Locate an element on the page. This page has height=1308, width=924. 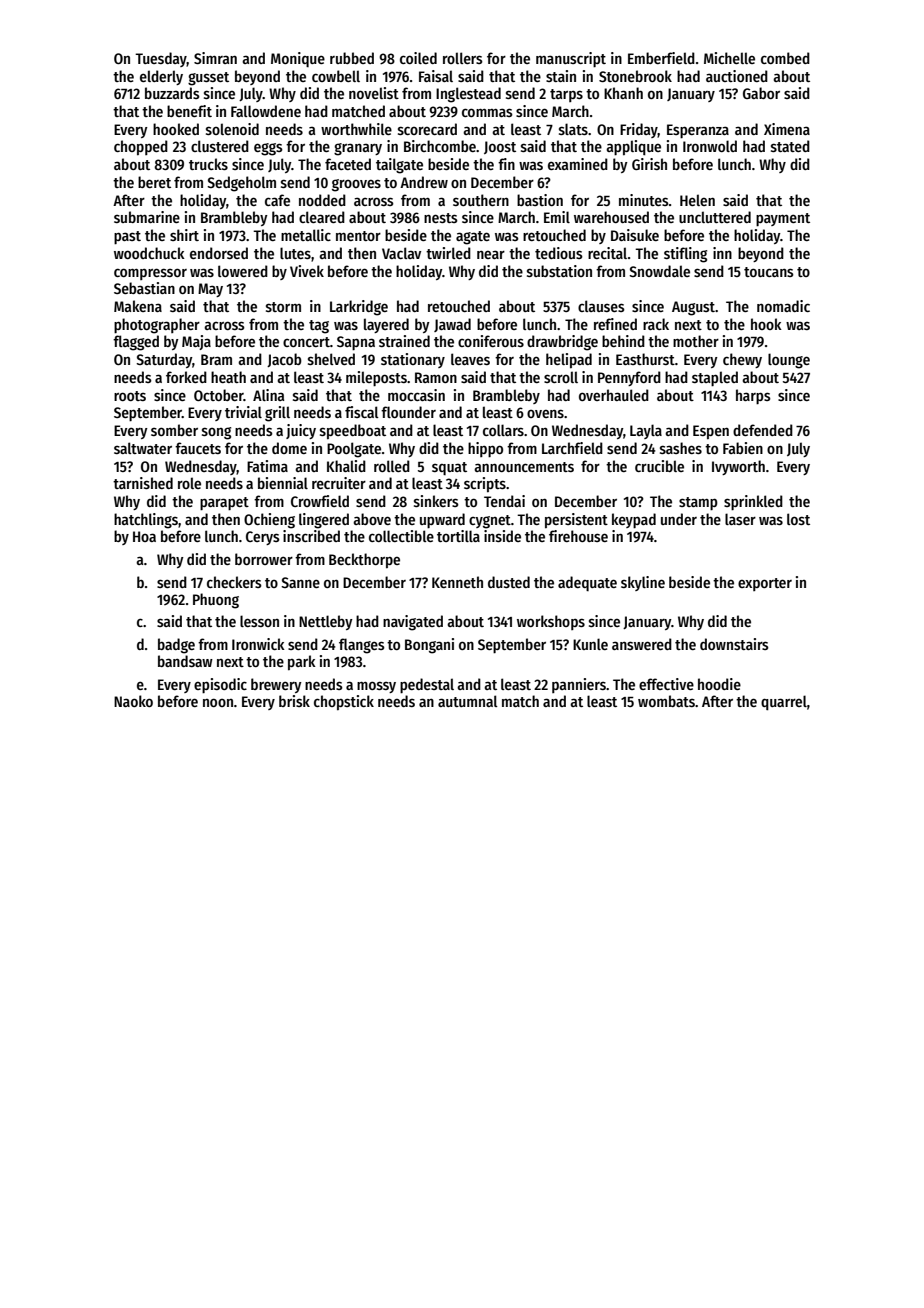
stain is located at coordinates (561, 76).
